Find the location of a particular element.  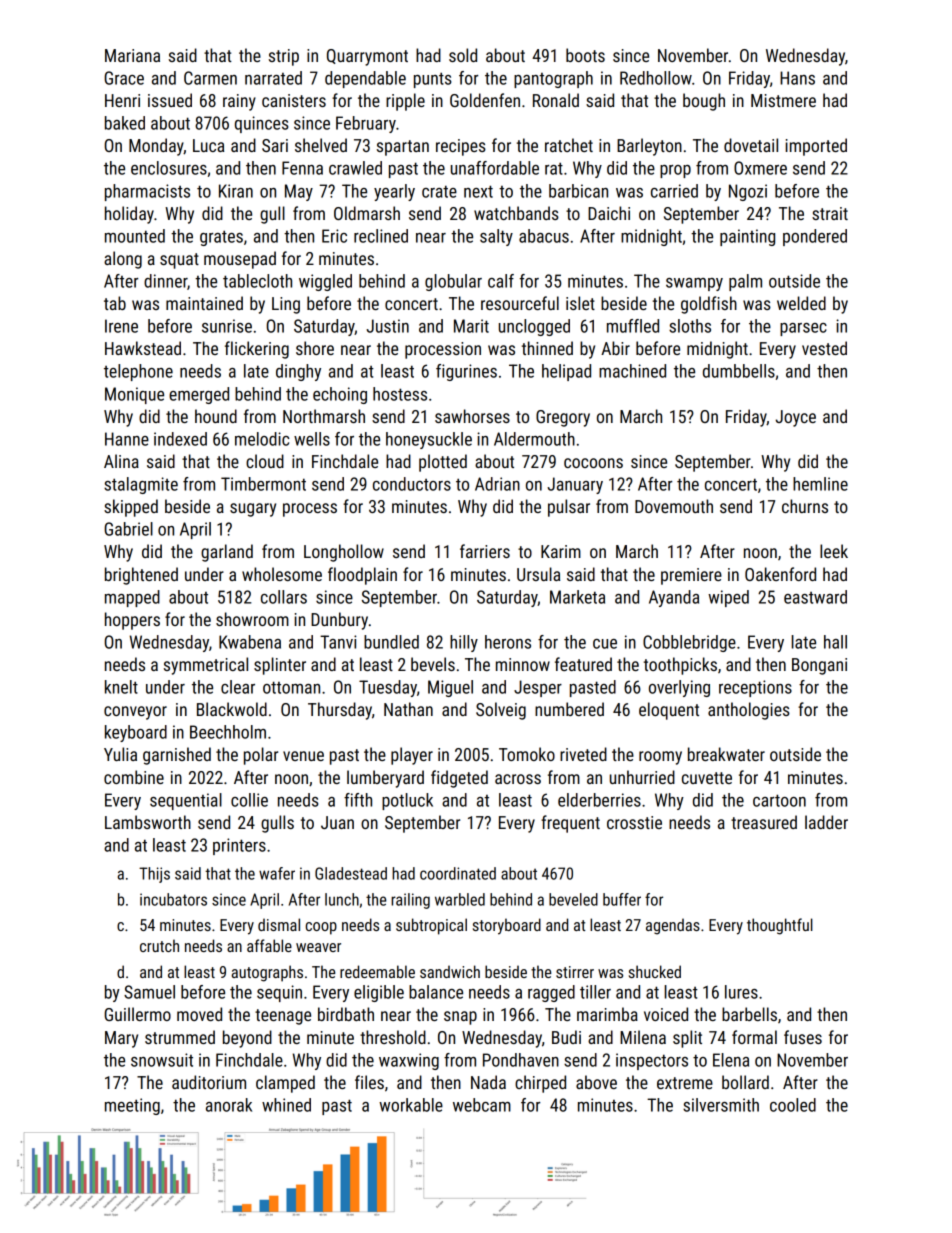

Bongani is located at coordinates (819, 666).
